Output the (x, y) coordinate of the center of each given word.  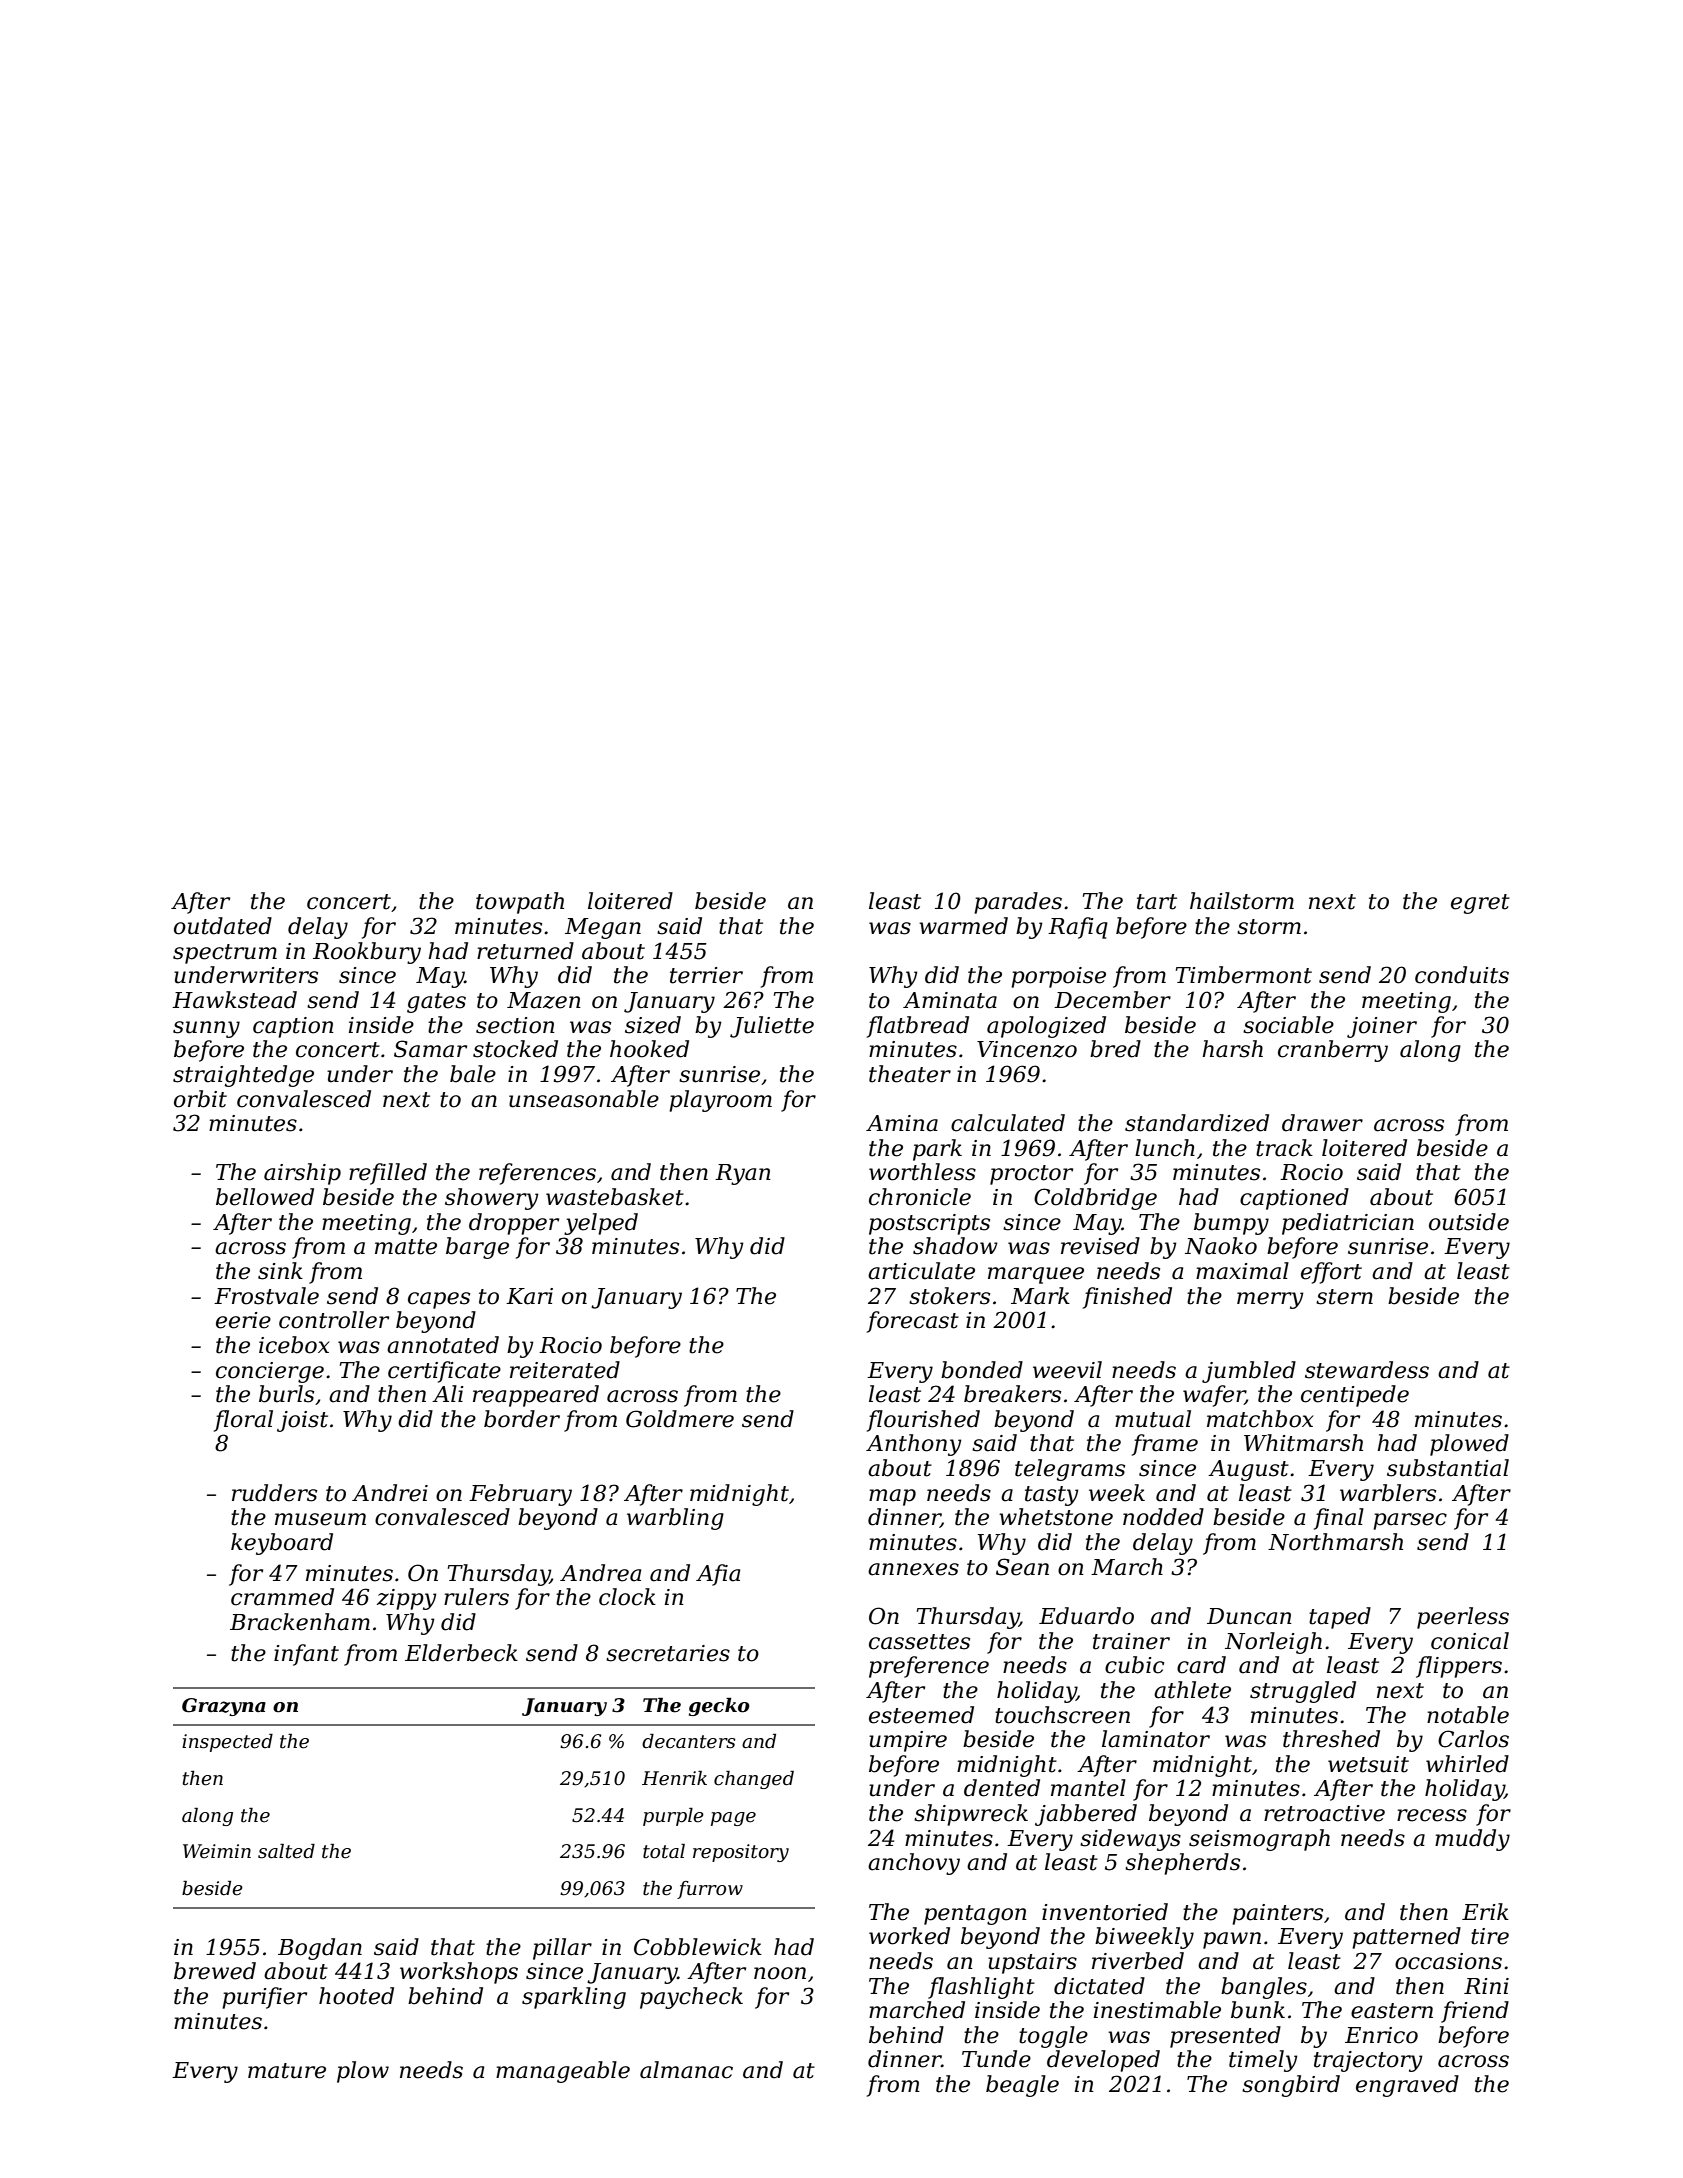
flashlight (981, 1988)
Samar (430, 1049)
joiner (1382, 1027)
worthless (922, 1172)
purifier (264, 1998)
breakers (1012, 1394)
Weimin (217, 1851)
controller (334, 1320)
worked (909, 1936)
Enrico (1381, 2035)
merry (1270, 1300)
